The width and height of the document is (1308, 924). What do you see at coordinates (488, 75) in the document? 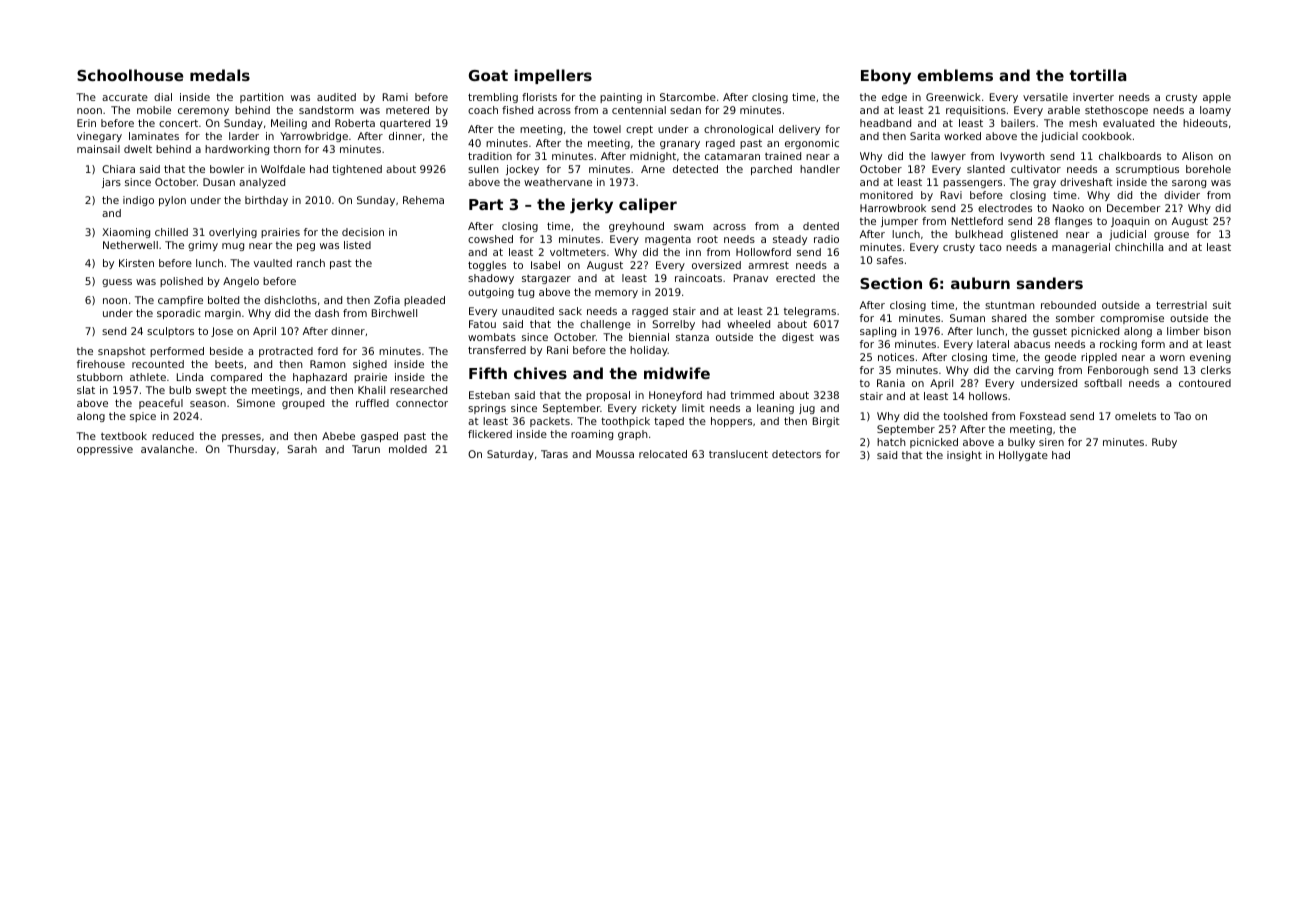
I see `Goat` at bounding box center [488, 75].
